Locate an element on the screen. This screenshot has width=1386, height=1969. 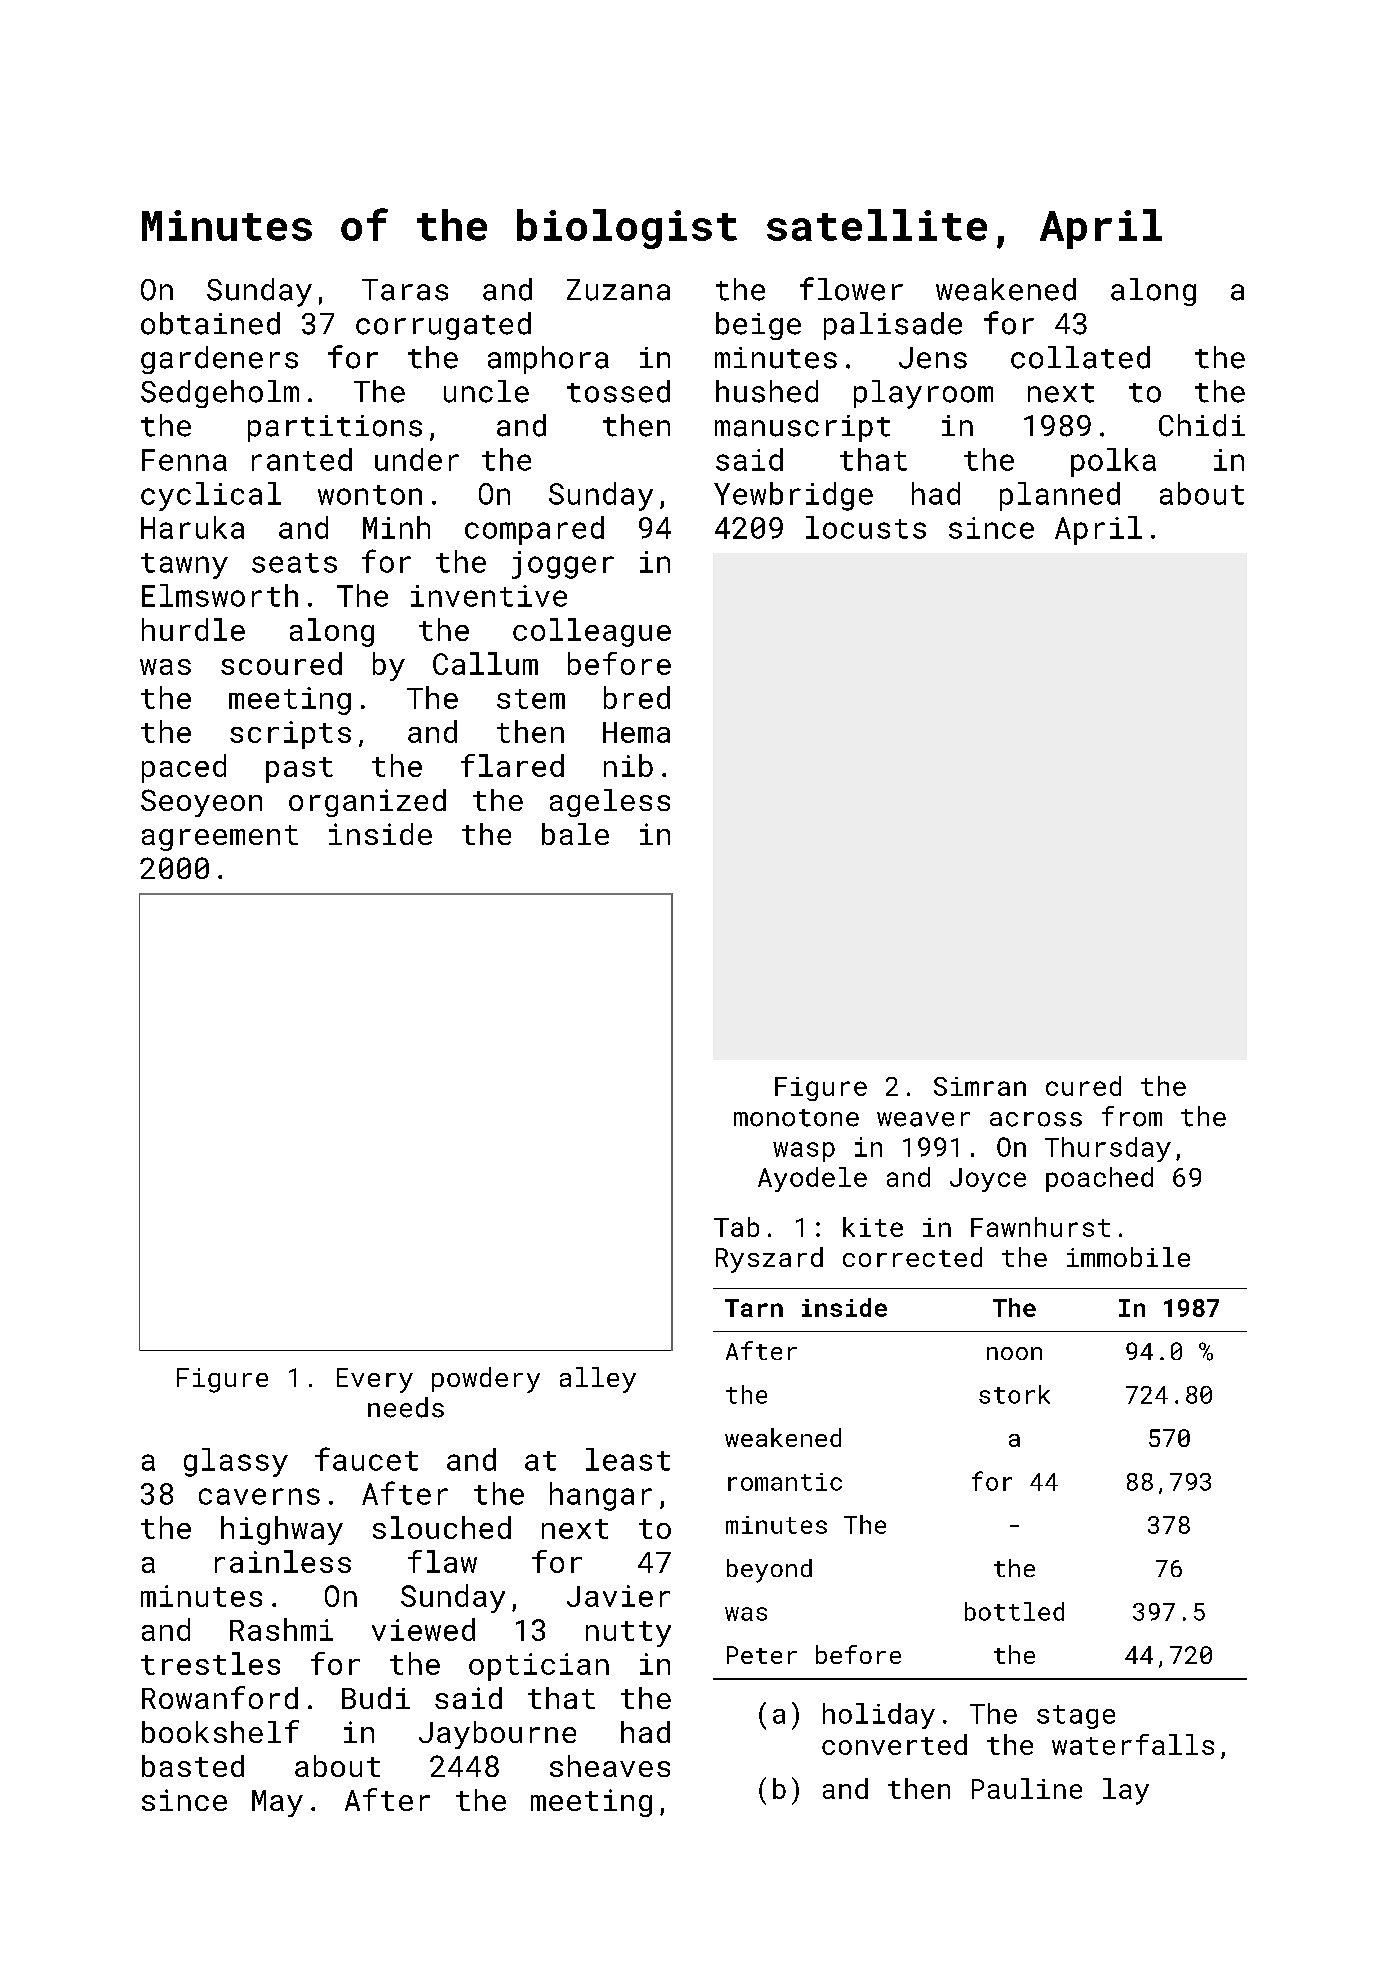
immobile is located at coordinates (1128, 1257).
